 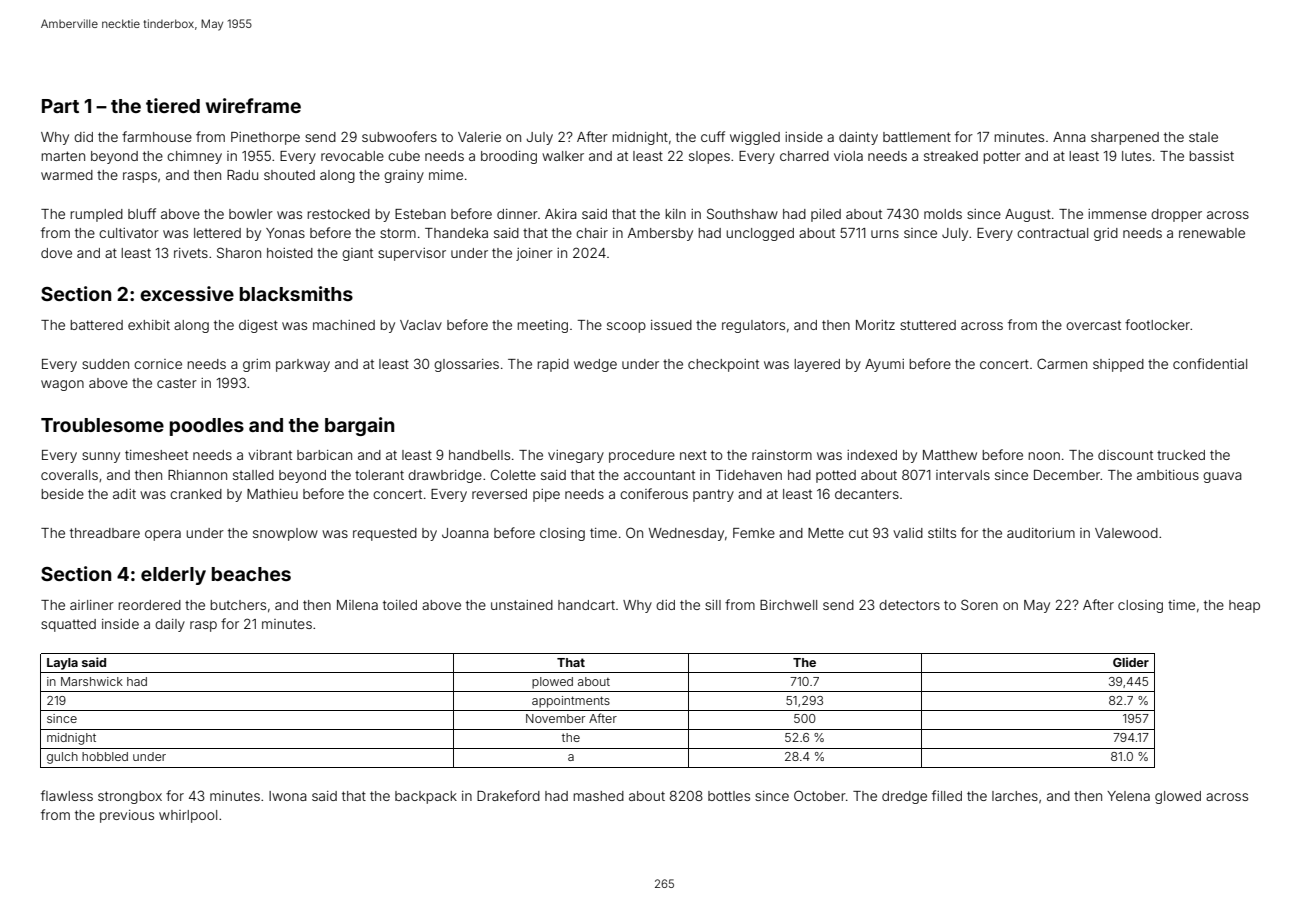 I want to click on beside, so click(x=62, y=494).
